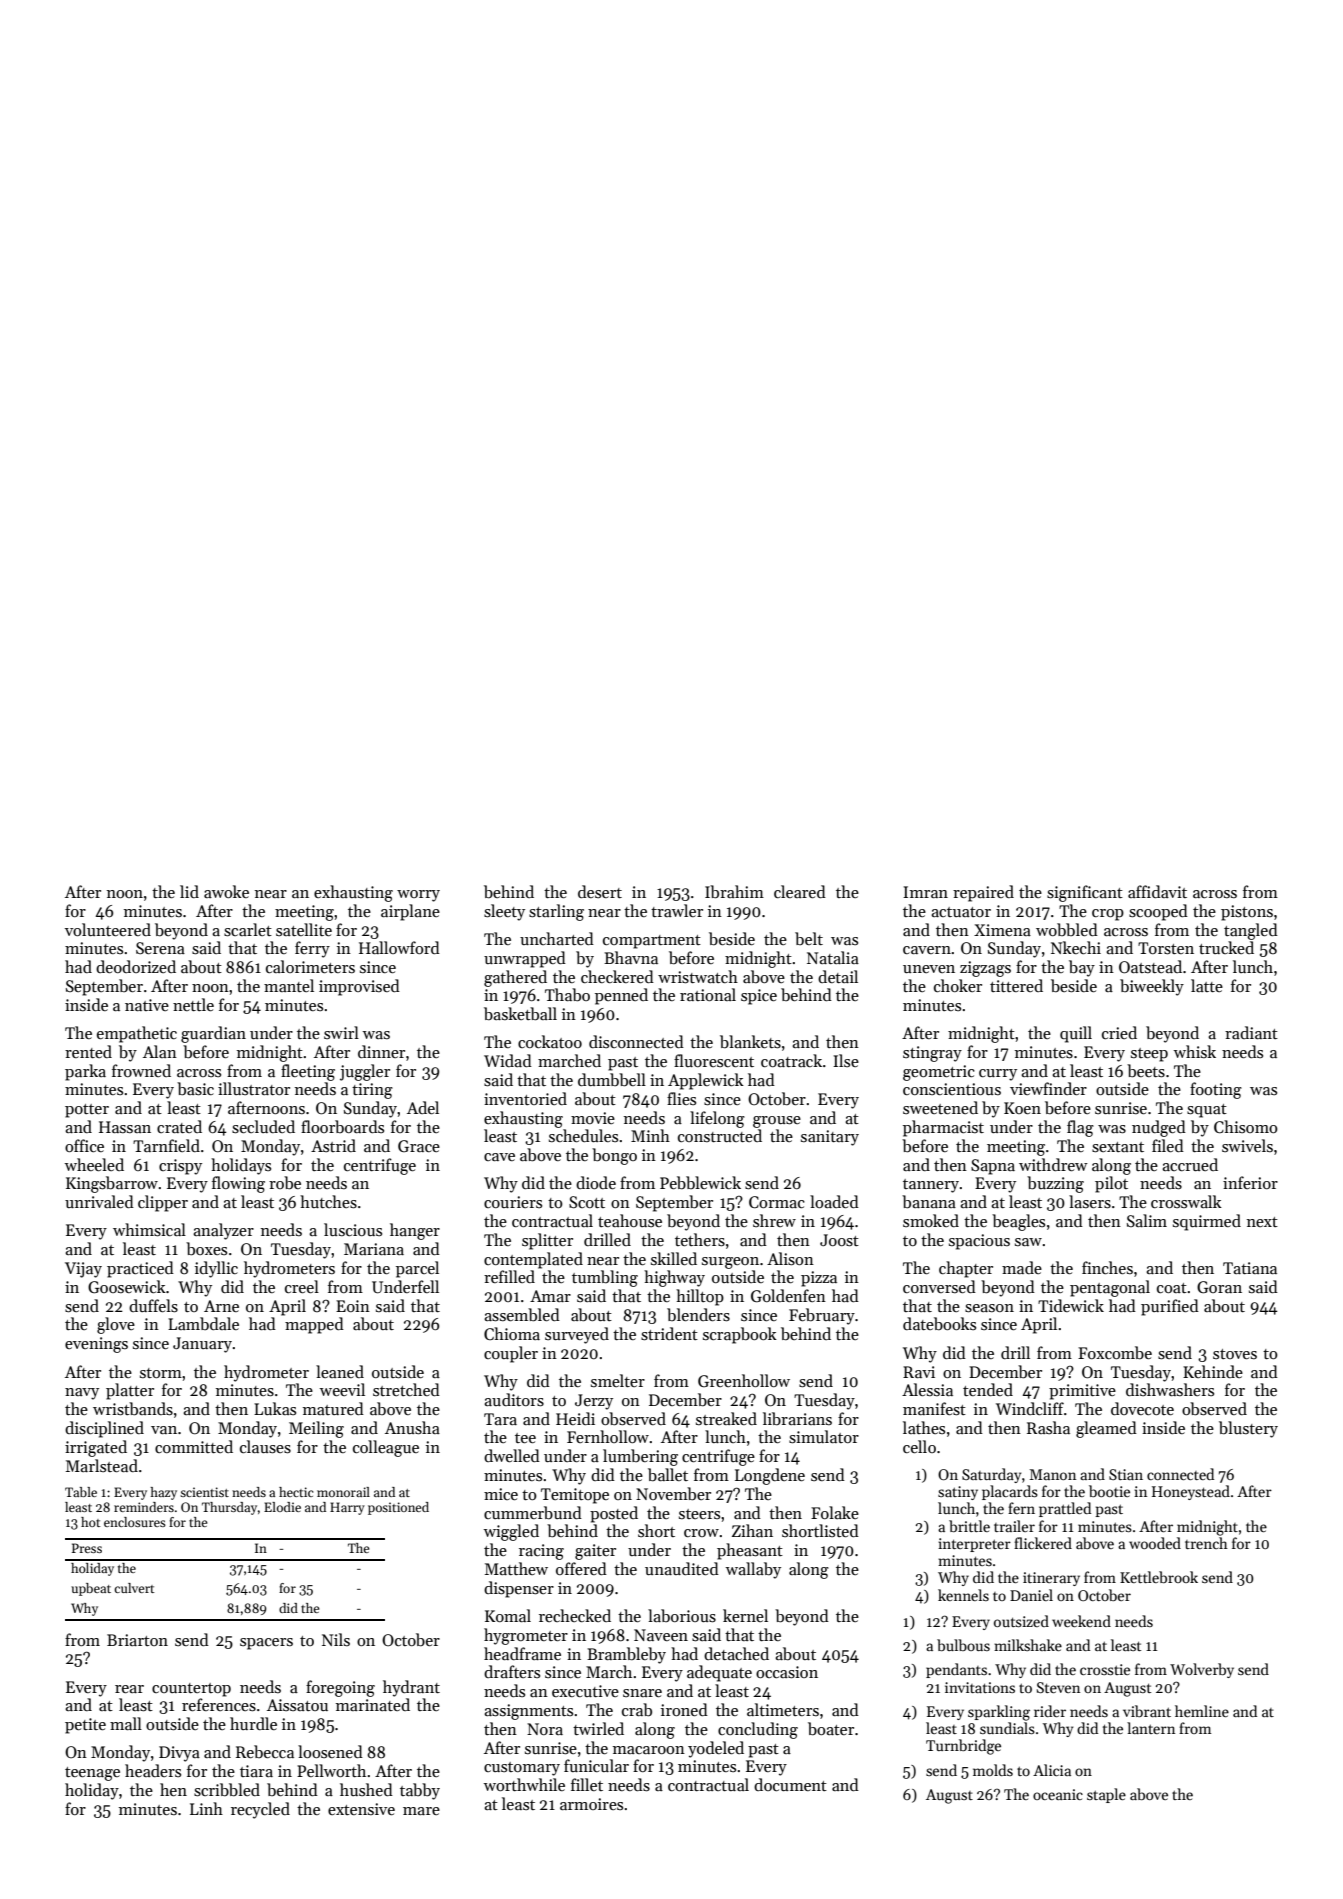  Describe the element at coordinates (331, 1770) in the screenshot. I see `Pellworth` at that location.
